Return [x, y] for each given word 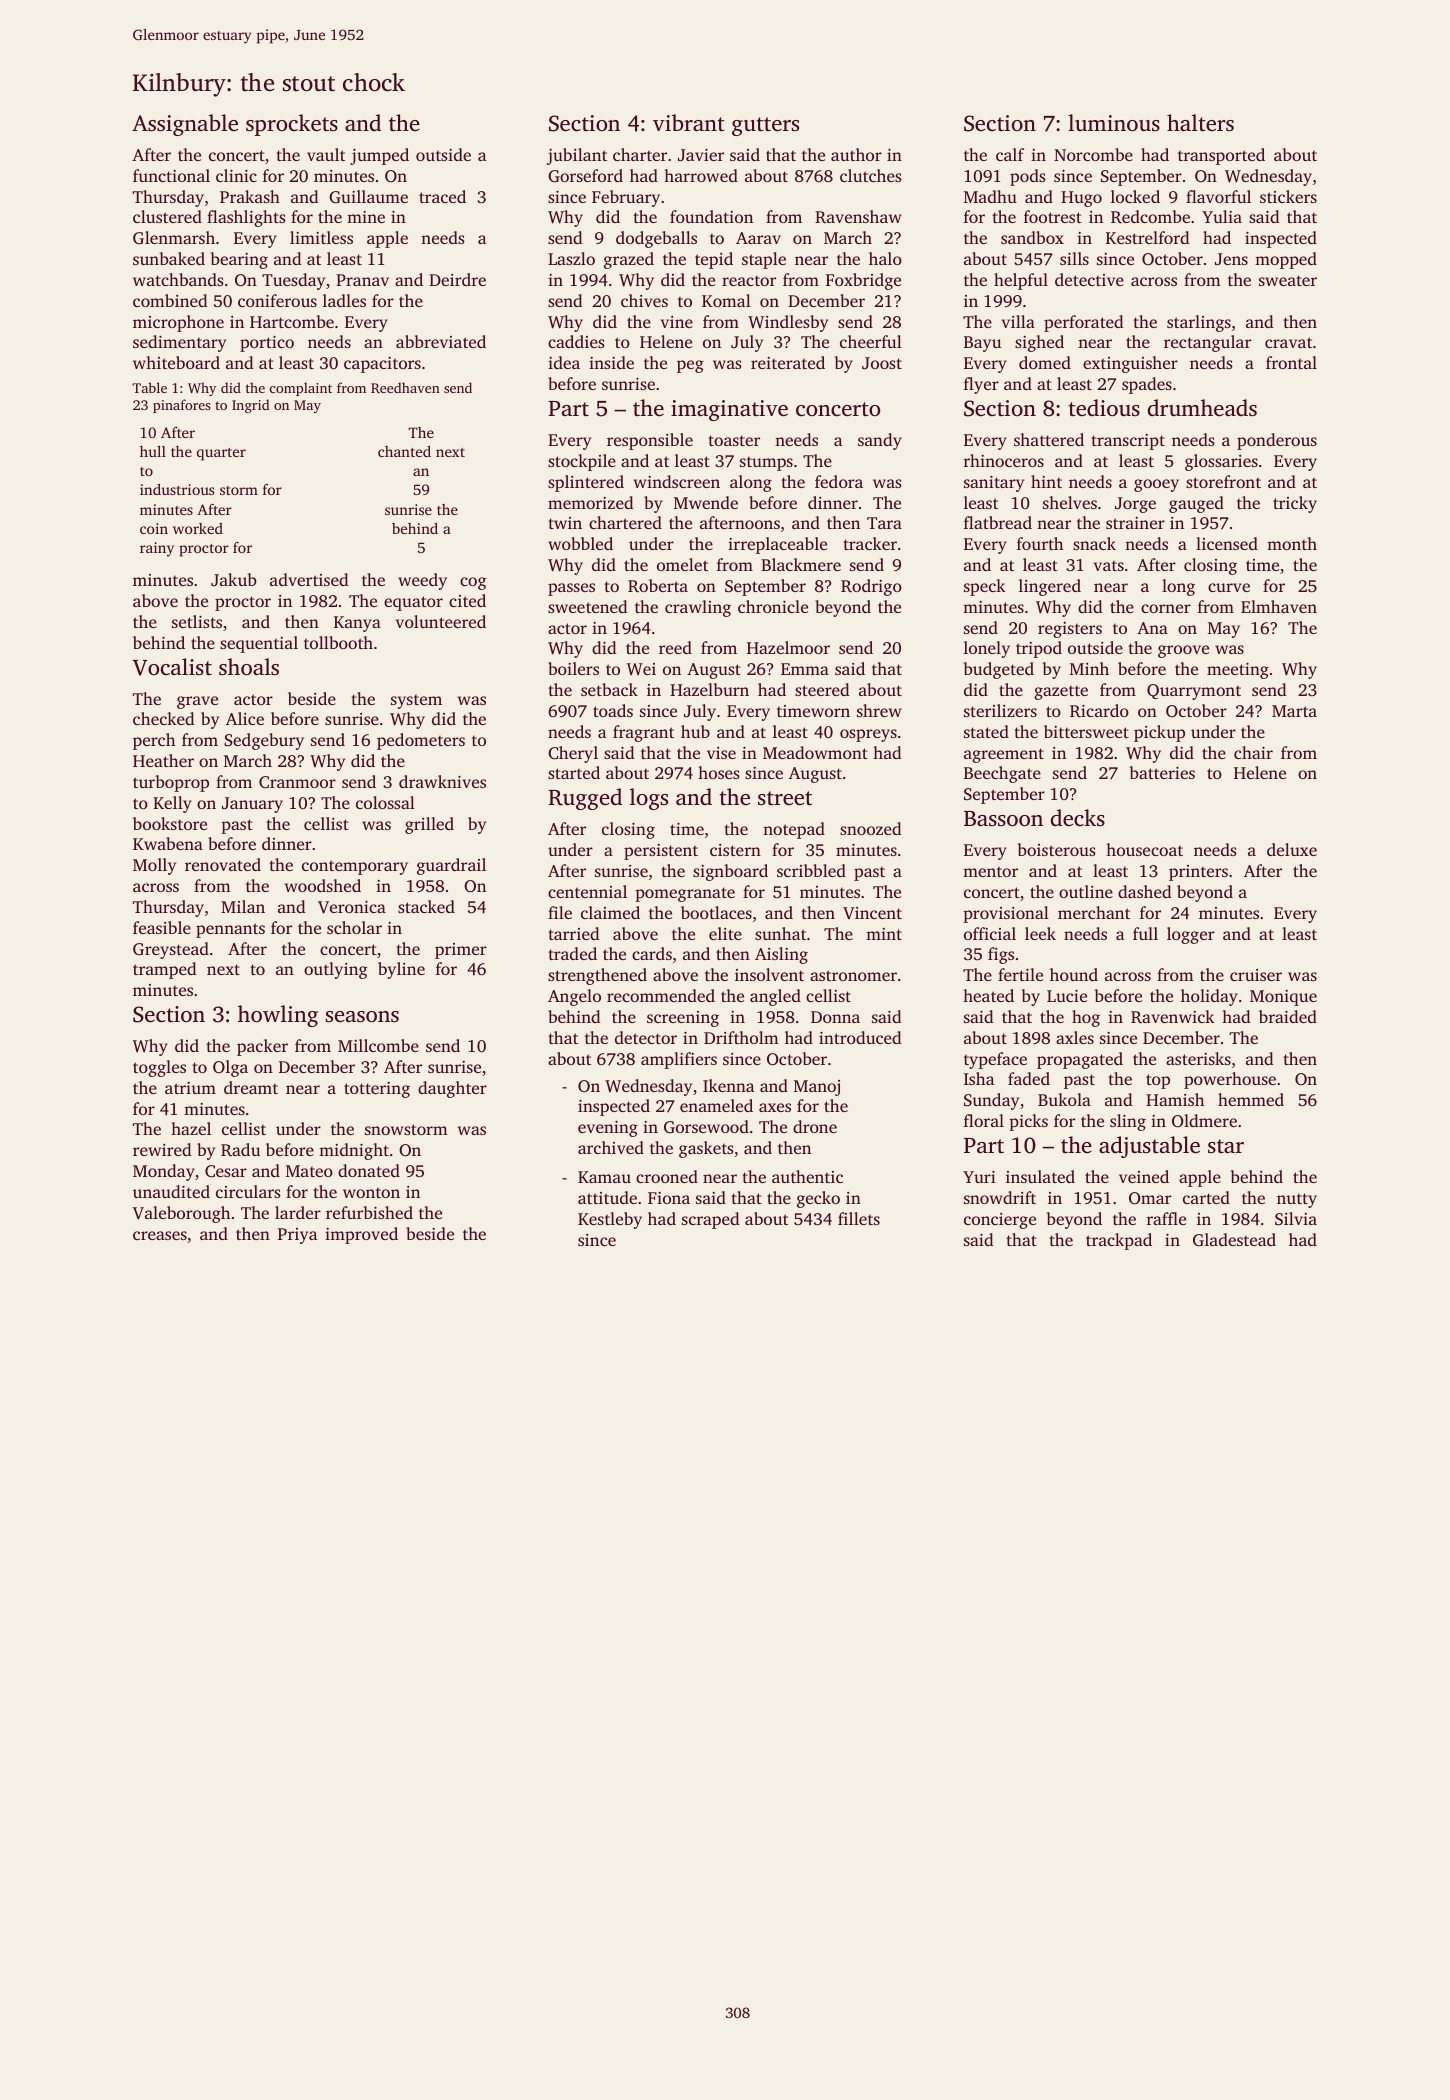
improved [361, 1235]
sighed [1039, 343]
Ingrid [250, 406]
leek [1040, 933]
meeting [1238, 671]
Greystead [171, 950]
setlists [197, 621]
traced [442, 196]
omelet [682, 564]
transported [1221, 156]
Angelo [574, 997]
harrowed [701, 175]
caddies [576, 341]
